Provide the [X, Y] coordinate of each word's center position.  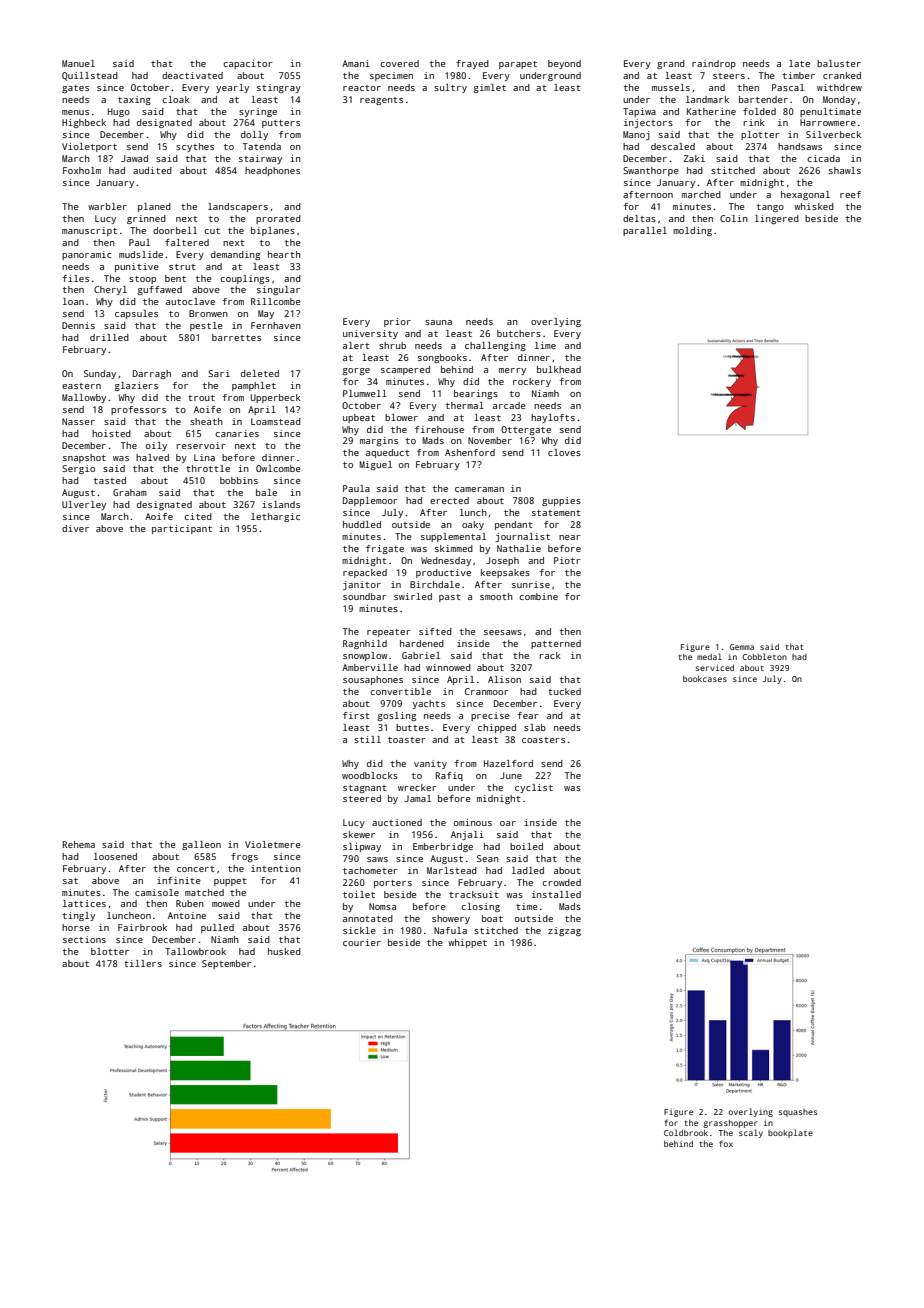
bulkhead [559, 369]
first [356, 715]
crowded [561, 882]
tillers [143, 963]
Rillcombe [276, 301]
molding [692, 231]
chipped [497, 728]
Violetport [89, 147]
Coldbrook [686, 1132]
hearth [284, 254]
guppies [561, 501]
